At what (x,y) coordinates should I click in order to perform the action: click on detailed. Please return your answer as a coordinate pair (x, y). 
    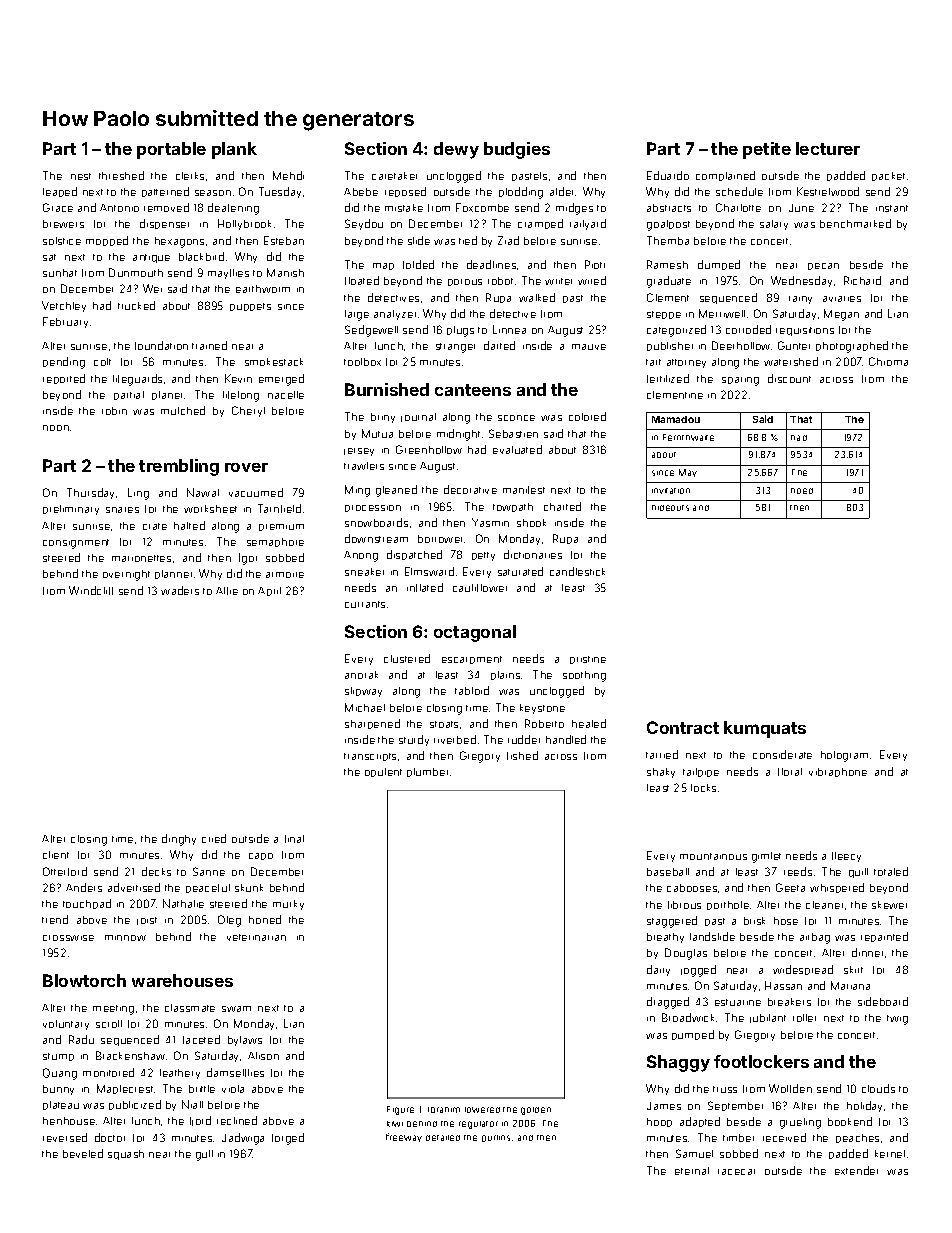
    Looking at the image, I should click on (443, 1138).
